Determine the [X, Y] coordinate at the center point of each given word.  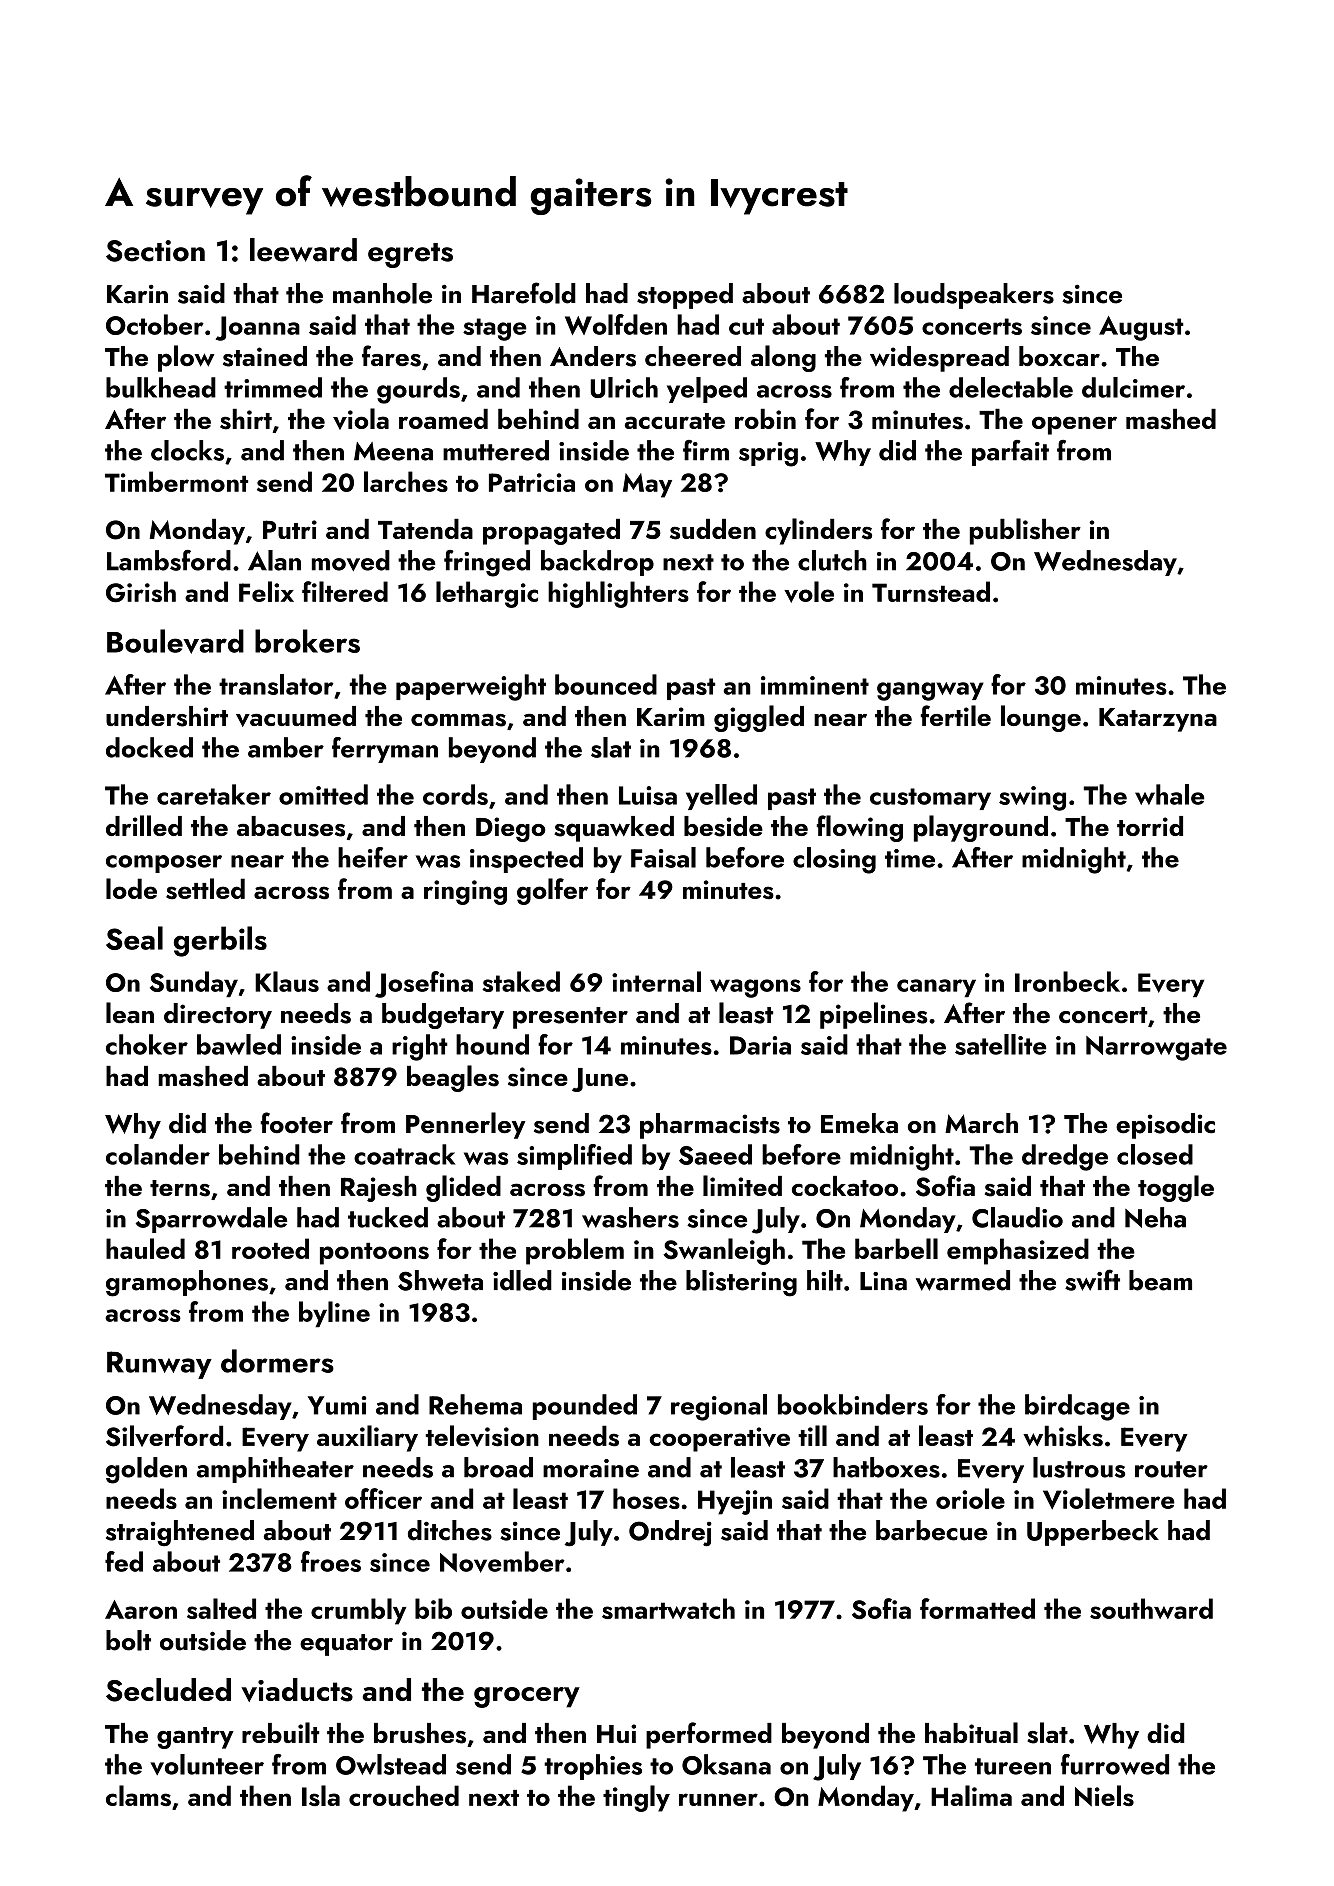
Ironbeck [1067, 981]
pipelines [874, 1015]
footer [296, 1123]
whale [1169, 794]
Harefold [524, 293]
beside [723, 826]
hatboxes [886, 1467]
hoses [646, 1498]
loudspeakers [974, 296]
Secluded [168, 1690]
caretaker [214, 794]
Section [155, 251]
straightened [180, 1533]
